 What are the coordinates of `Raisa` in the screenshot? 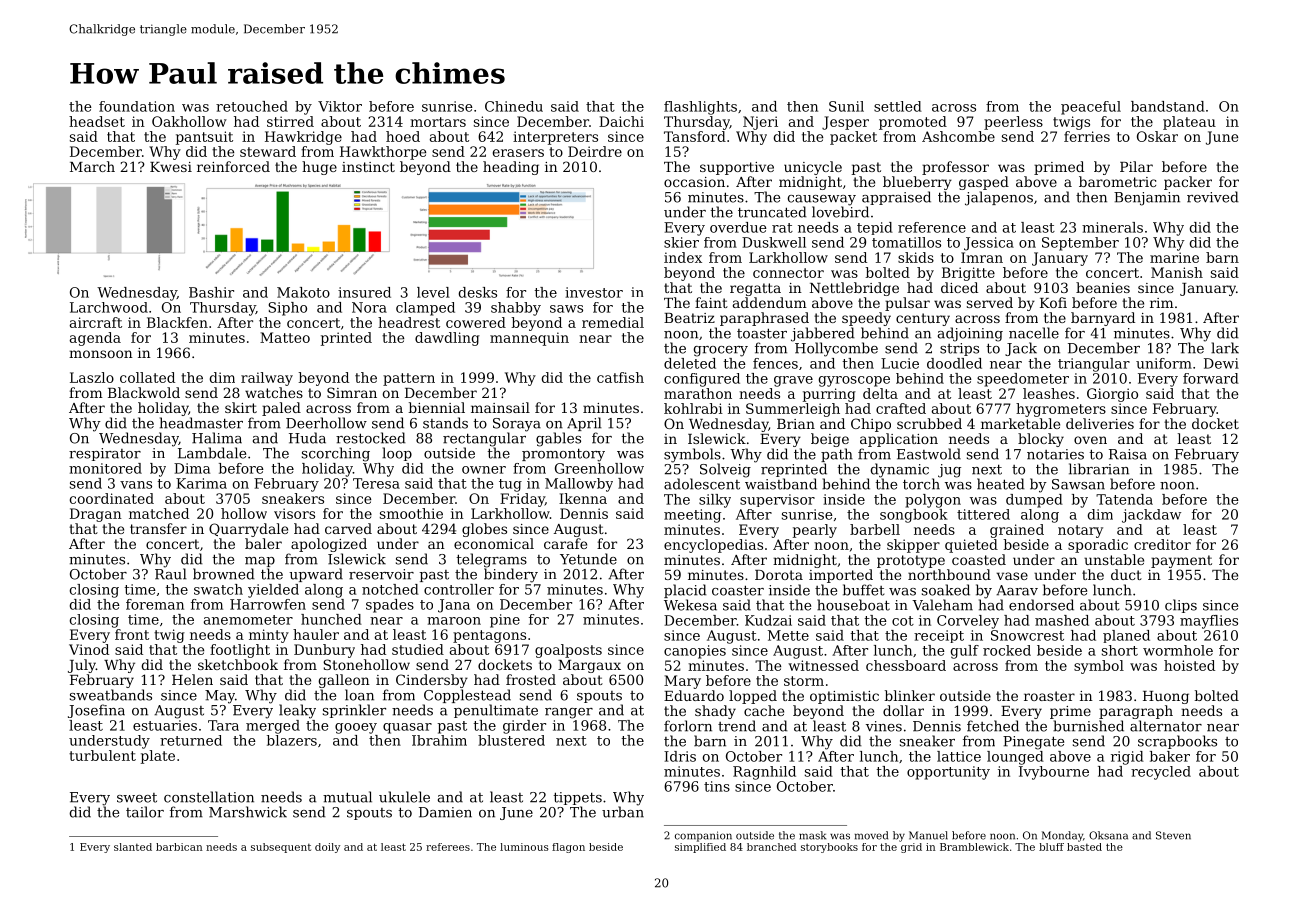 It's located at (1128, 454).
